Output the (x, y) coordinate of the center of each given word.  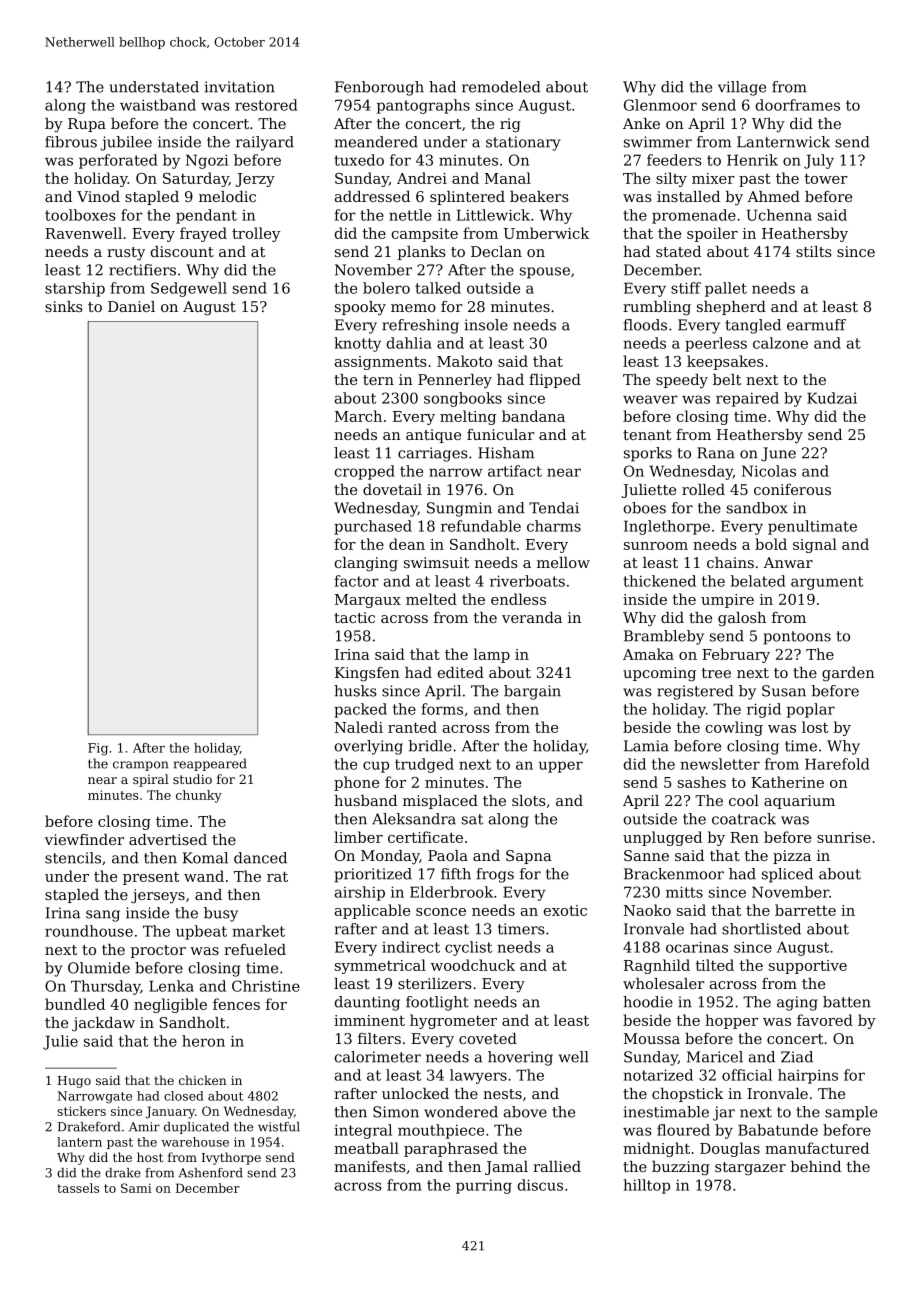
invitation (240, 87)
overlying (368, 747)
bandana (533, 416)
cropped (364, 472)
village (742, 88)
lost (815, 727)
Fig (98, 749)
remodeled (501, 87)
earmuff (816, 325)
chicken (202, 1080)
